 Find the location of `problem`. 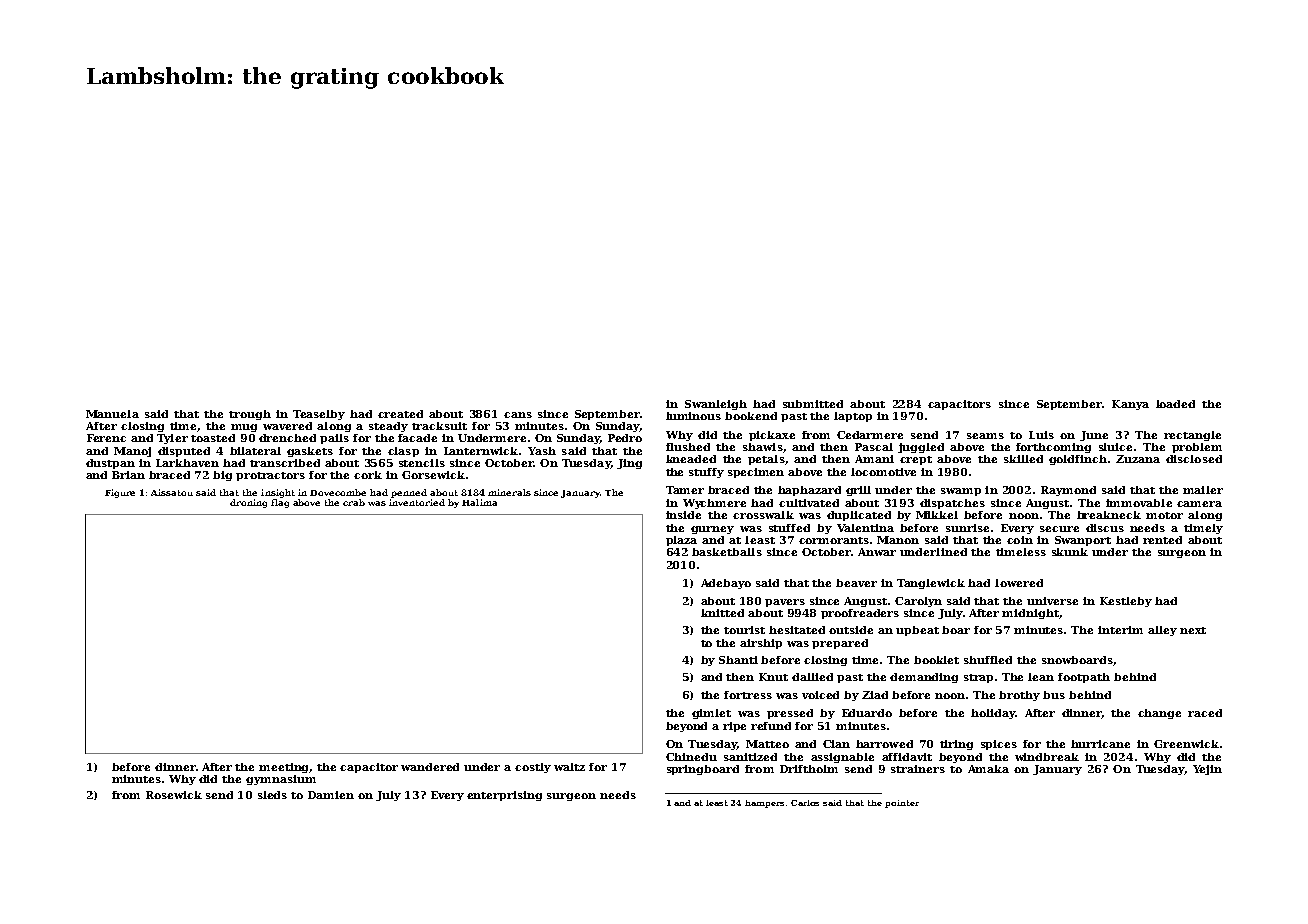

problem is located at coordinates (1197, 448).
